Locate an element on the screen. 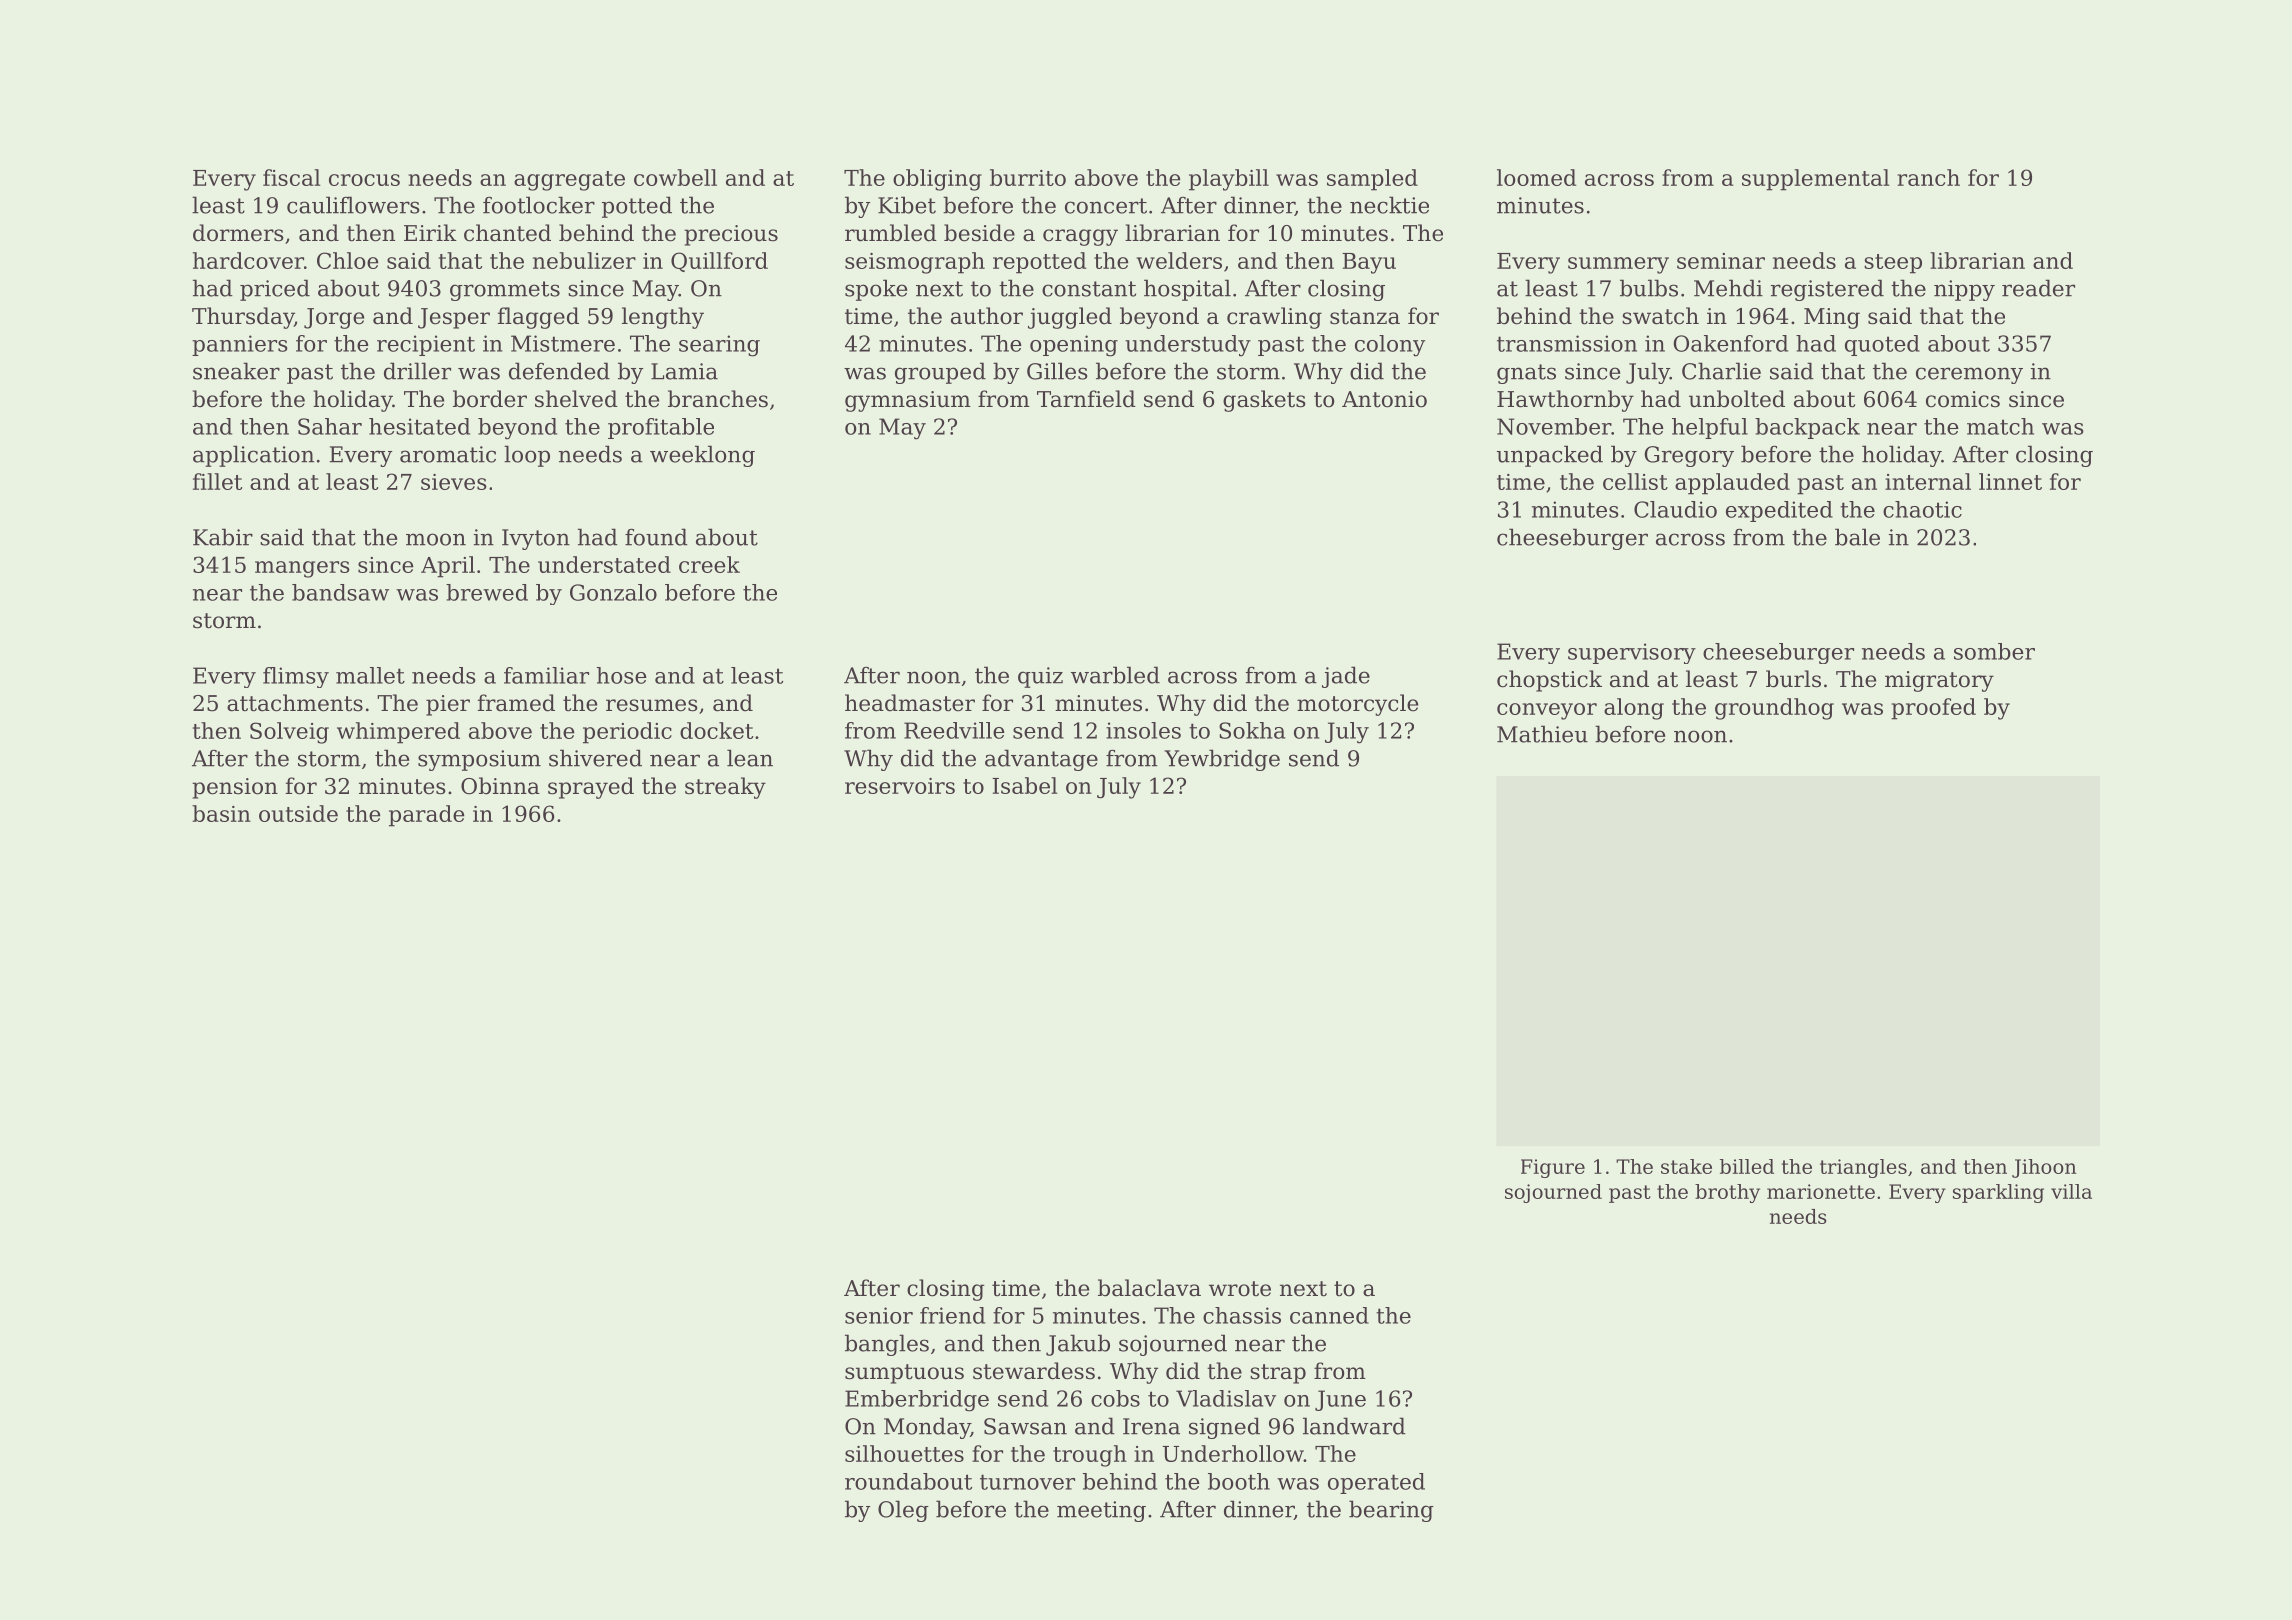 Image resolution: width=2292 pixels, height=1620 pixels. bangles is located at coordinates (887, 1345).
